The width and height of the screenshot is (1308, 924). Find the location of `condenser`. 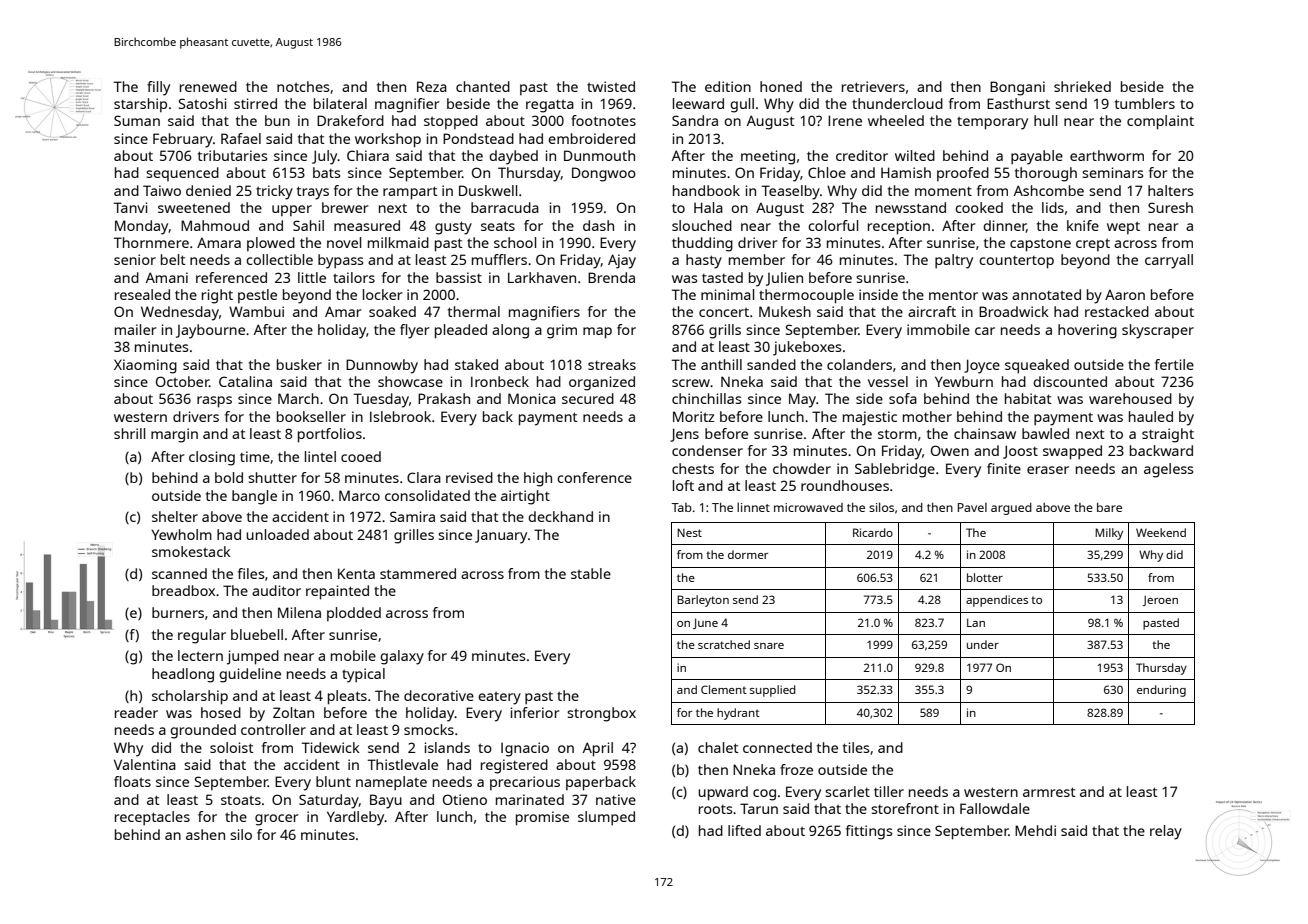

condenser is located at coordinates (707, 450).
